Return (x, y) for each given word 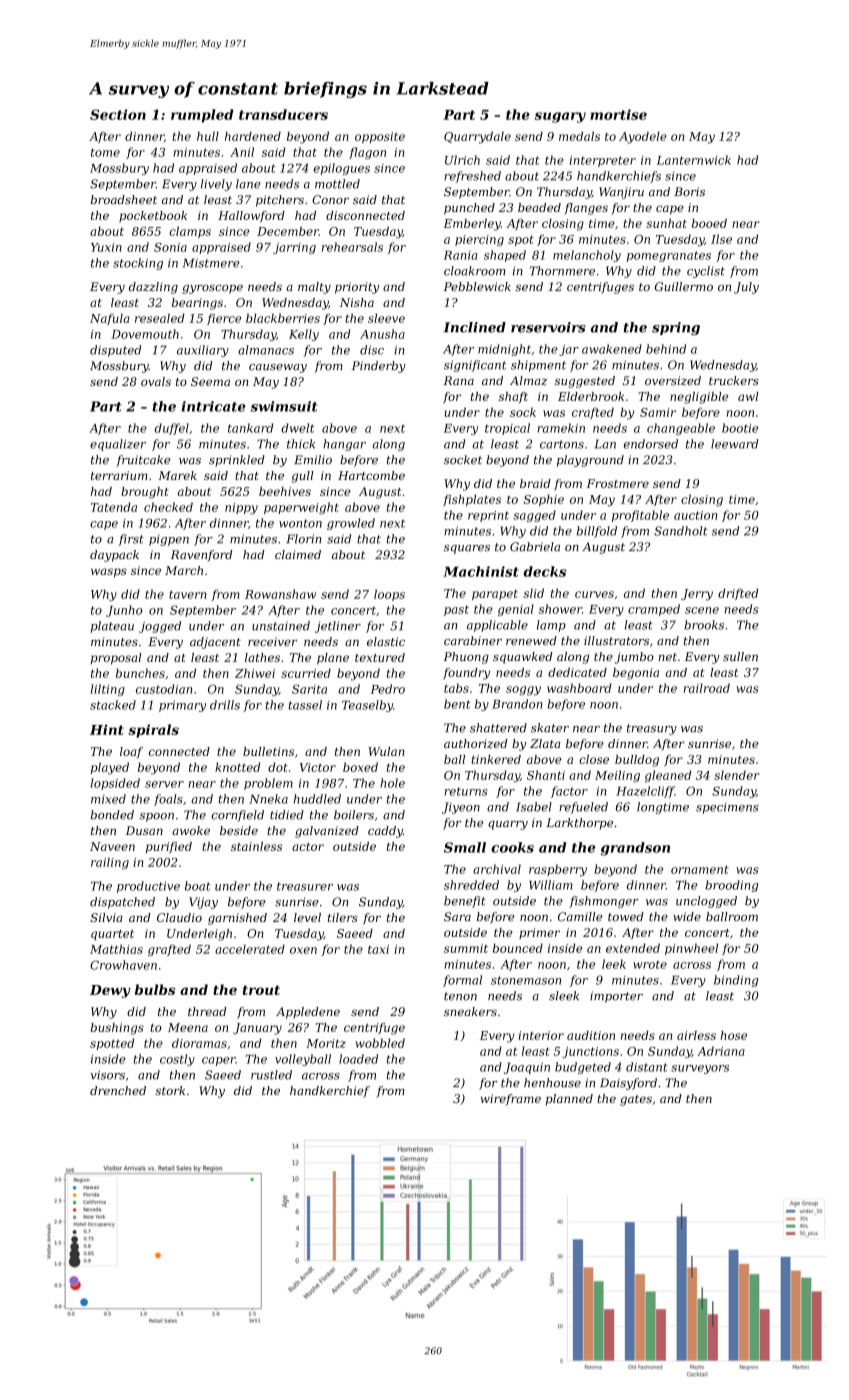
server (164, 784)
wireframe (511, 1100)
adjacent (215, 643)
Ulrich (462, 160)
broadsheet (124, 199)
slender (737, 775)
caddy (385, 832)
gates (636, 1100)
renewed (531, 641)
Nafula (109, 319)
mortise (618, 114)
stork (170, 1090)
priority (357, 288)
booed (709, 223)
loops (389, 595)
